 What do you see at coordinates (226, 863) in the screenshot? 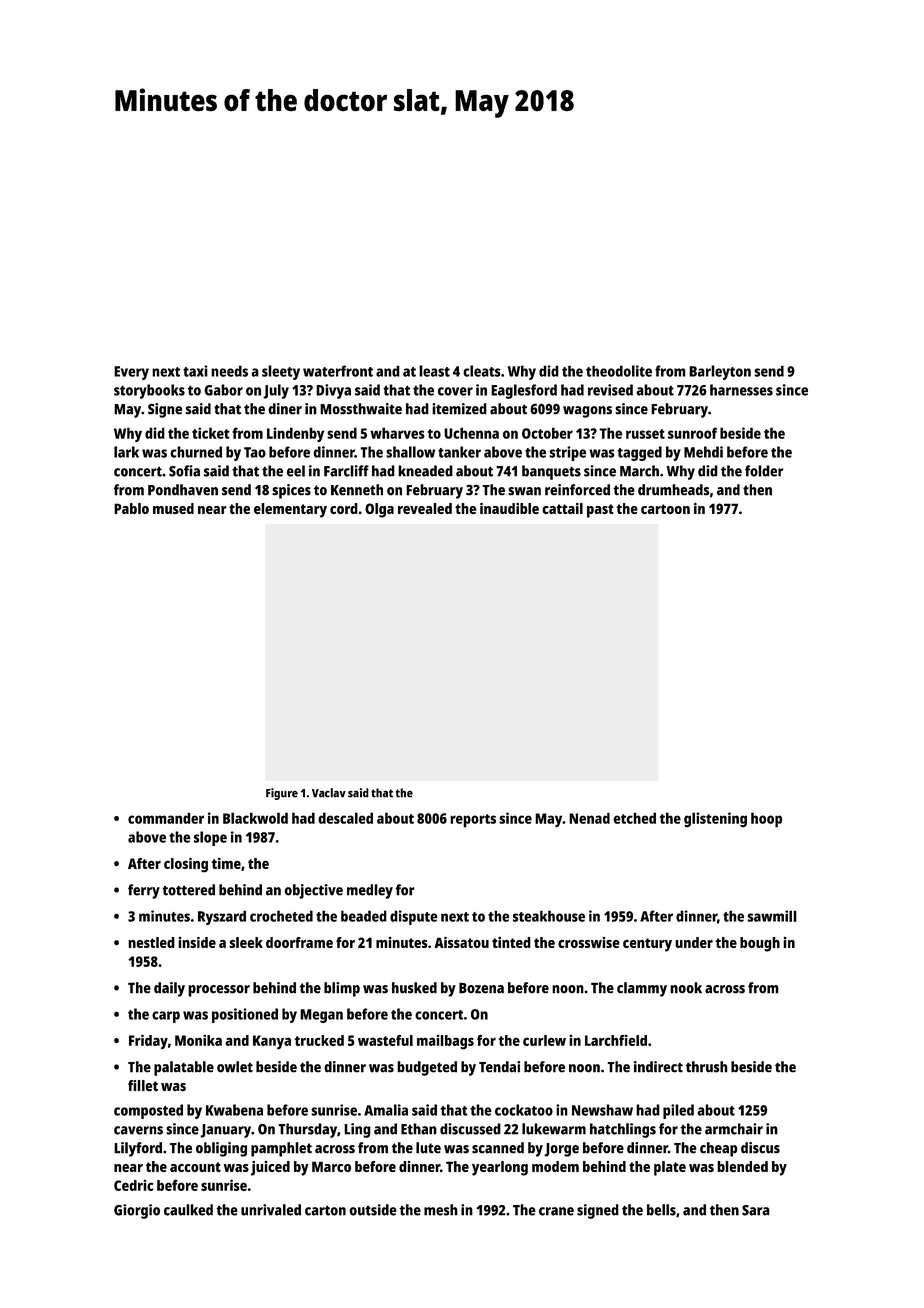
I see `time` at bounding box center [226, 863].
